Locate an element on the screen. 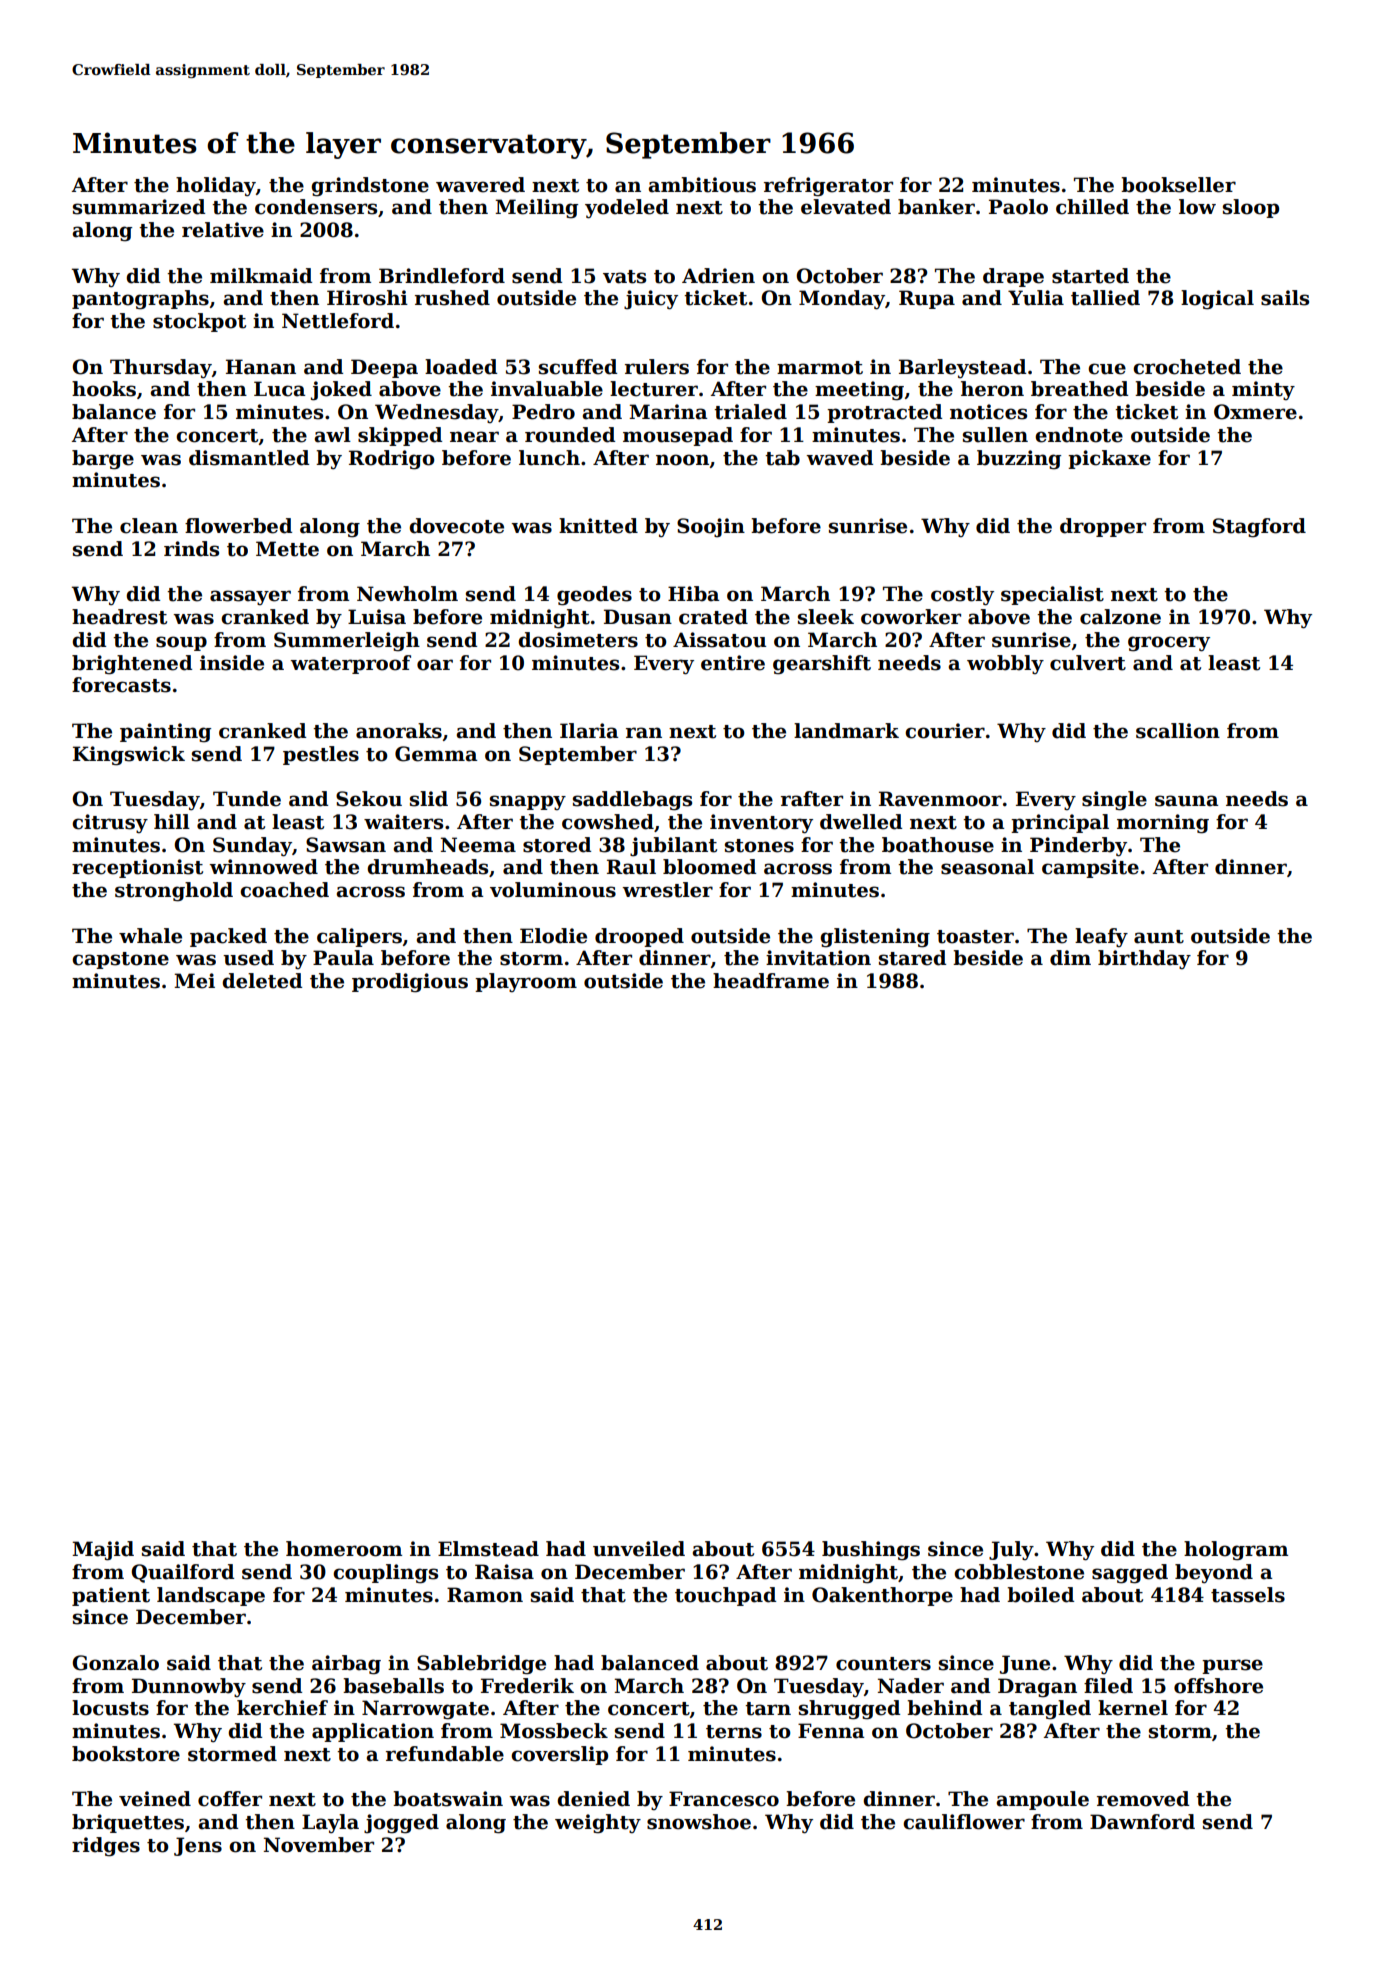 This screenshot has width=1386, height=1969. November is located at coordinates (319, 1845).
